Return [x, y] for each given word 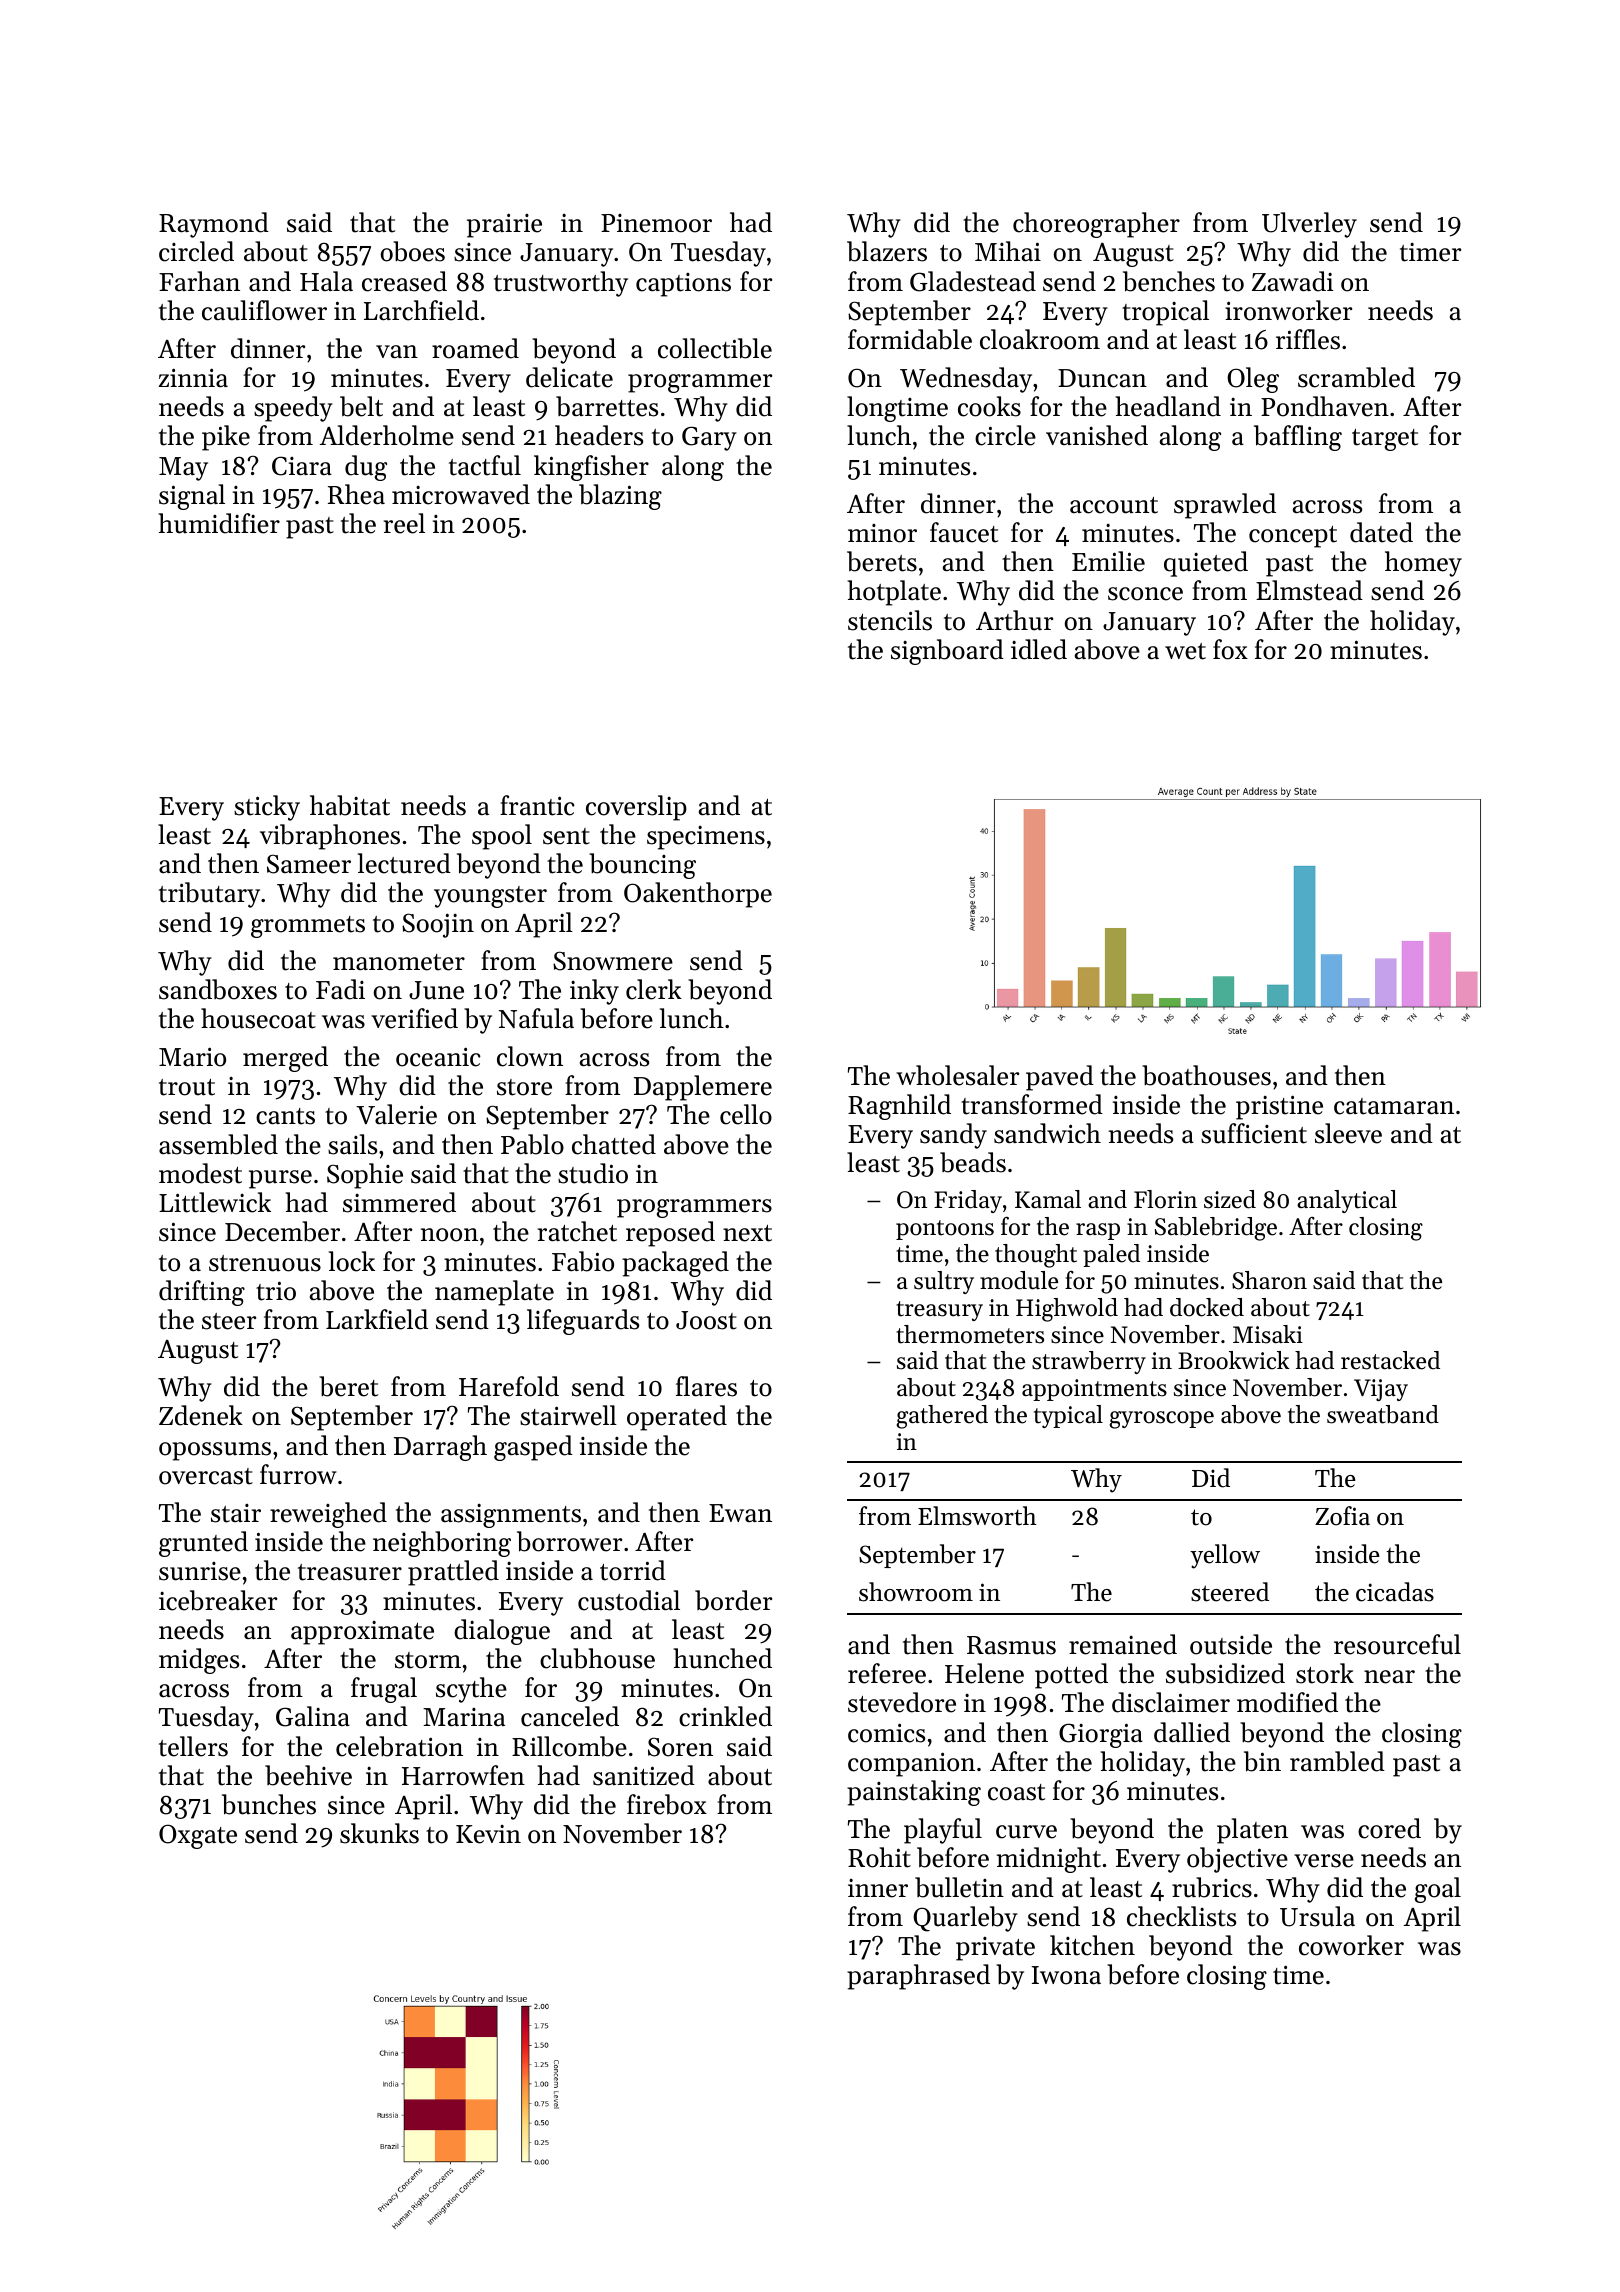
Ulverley [1309, 225]
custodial [629, 1600]
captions [683, 285]
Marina [464, 1717]
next [747, 1233]
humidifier [219, 523]
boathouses [1206, 1075]
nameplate [494, 1293]
